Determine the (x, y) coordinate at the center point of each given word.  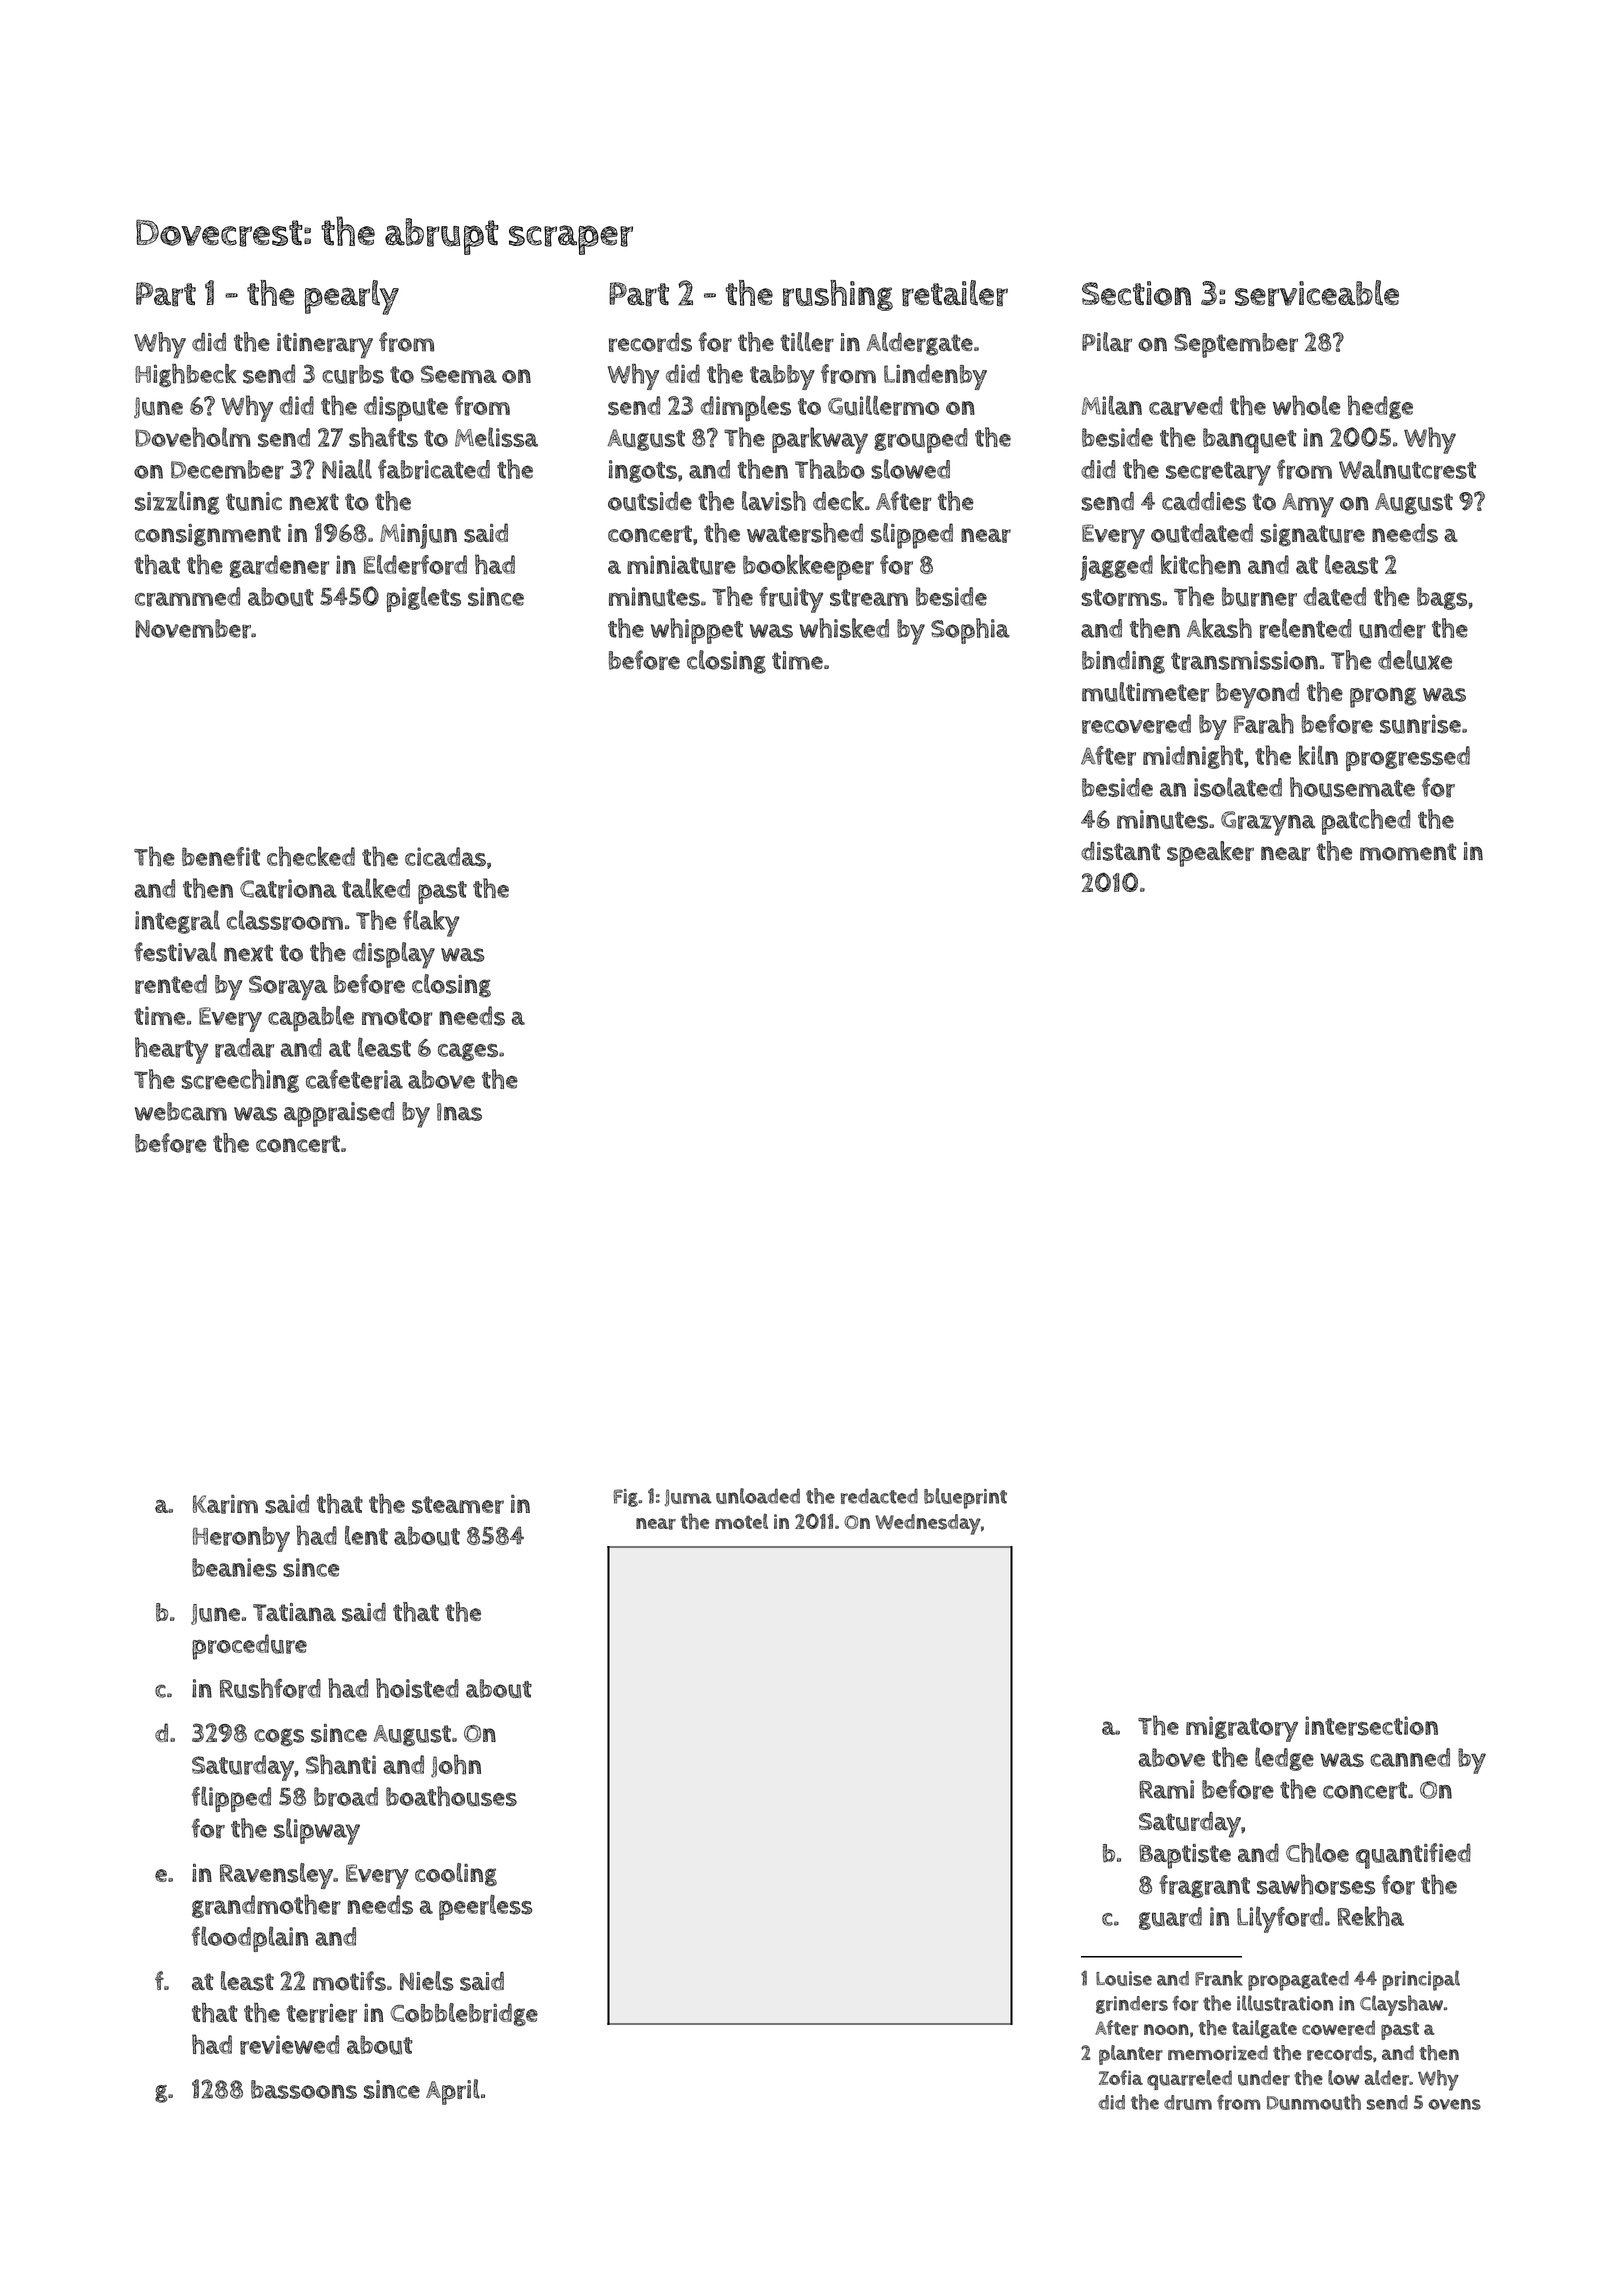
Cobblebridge (464, 2014)
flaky (431, 923)
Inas (459, 1112)
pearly (351, 297)
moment (1408, 852)
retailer (955, 293)
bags (1442, 598)
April (453, 2092)
